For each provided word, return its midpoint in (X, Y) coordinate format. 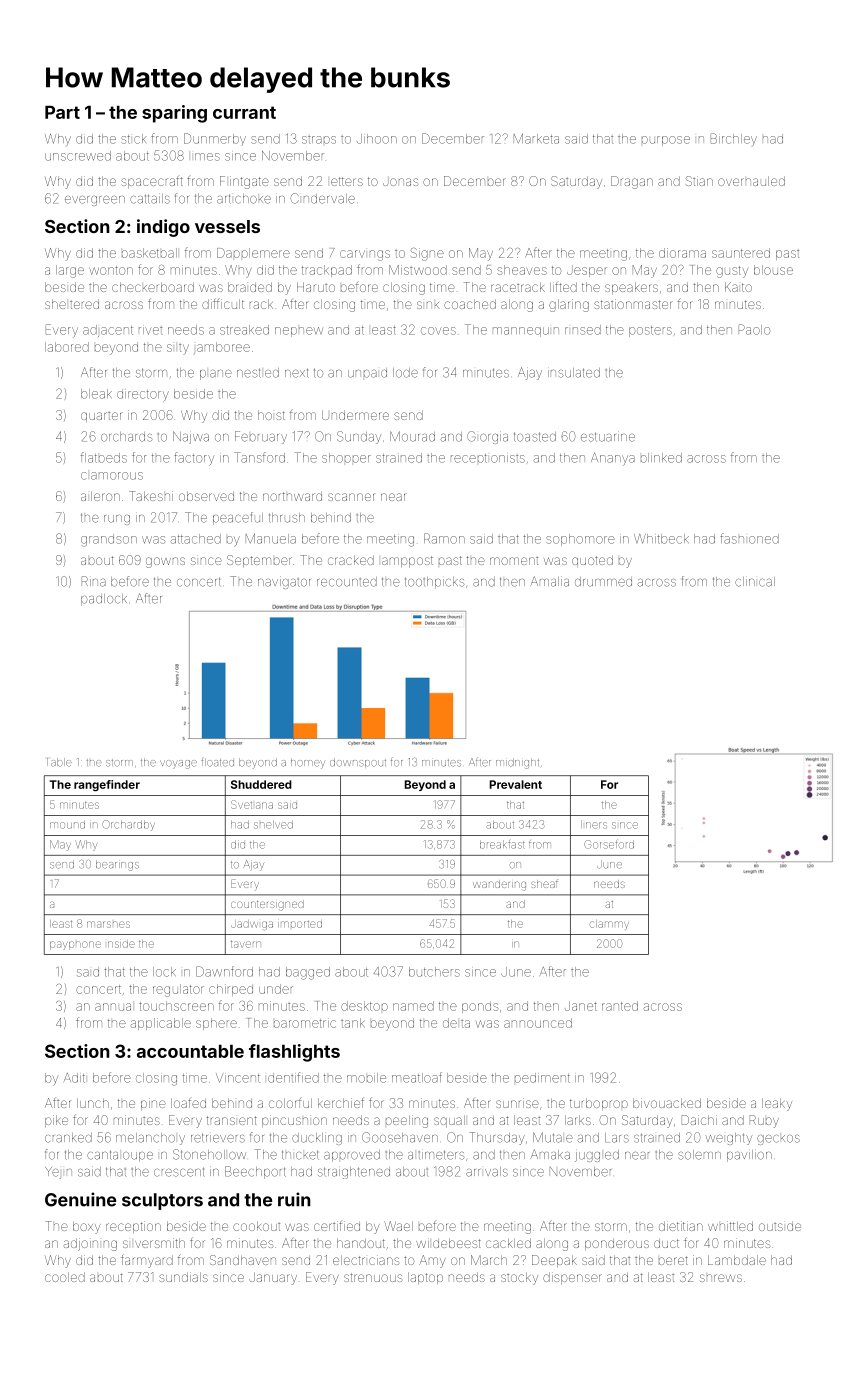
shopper (346, 458)
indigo (163, 228)
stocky (519, 1278)
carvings (365, 255)
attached (196, 539)
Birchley (734, 139)
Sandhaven (243, 1260)
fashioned (749, 538)
